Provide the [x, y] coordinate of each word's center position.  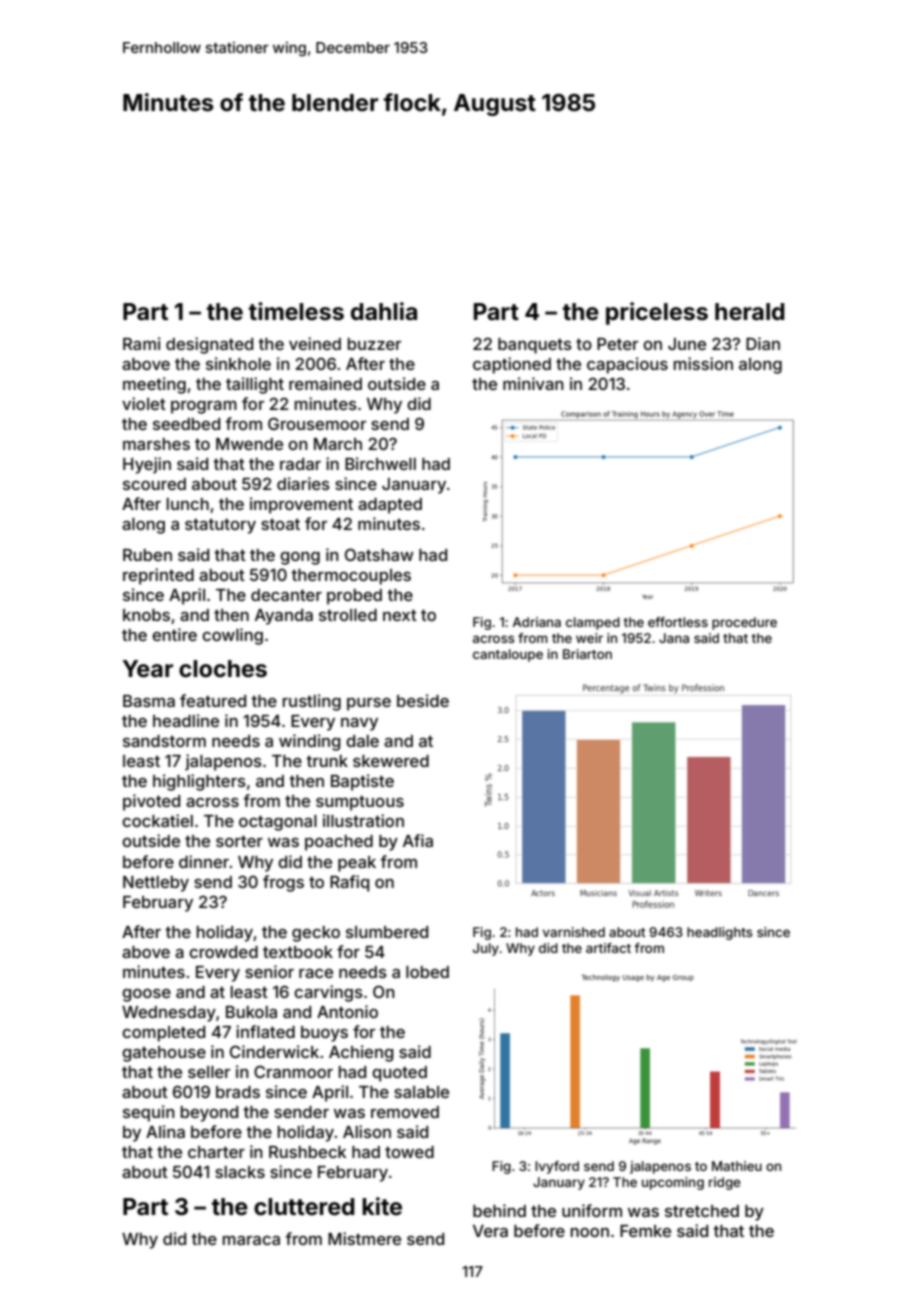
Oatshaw [379, 554]
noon [590, 1232]
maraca [251, 1240]
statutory [220, 526]
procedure [744, 623]
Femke [645, 1231]
